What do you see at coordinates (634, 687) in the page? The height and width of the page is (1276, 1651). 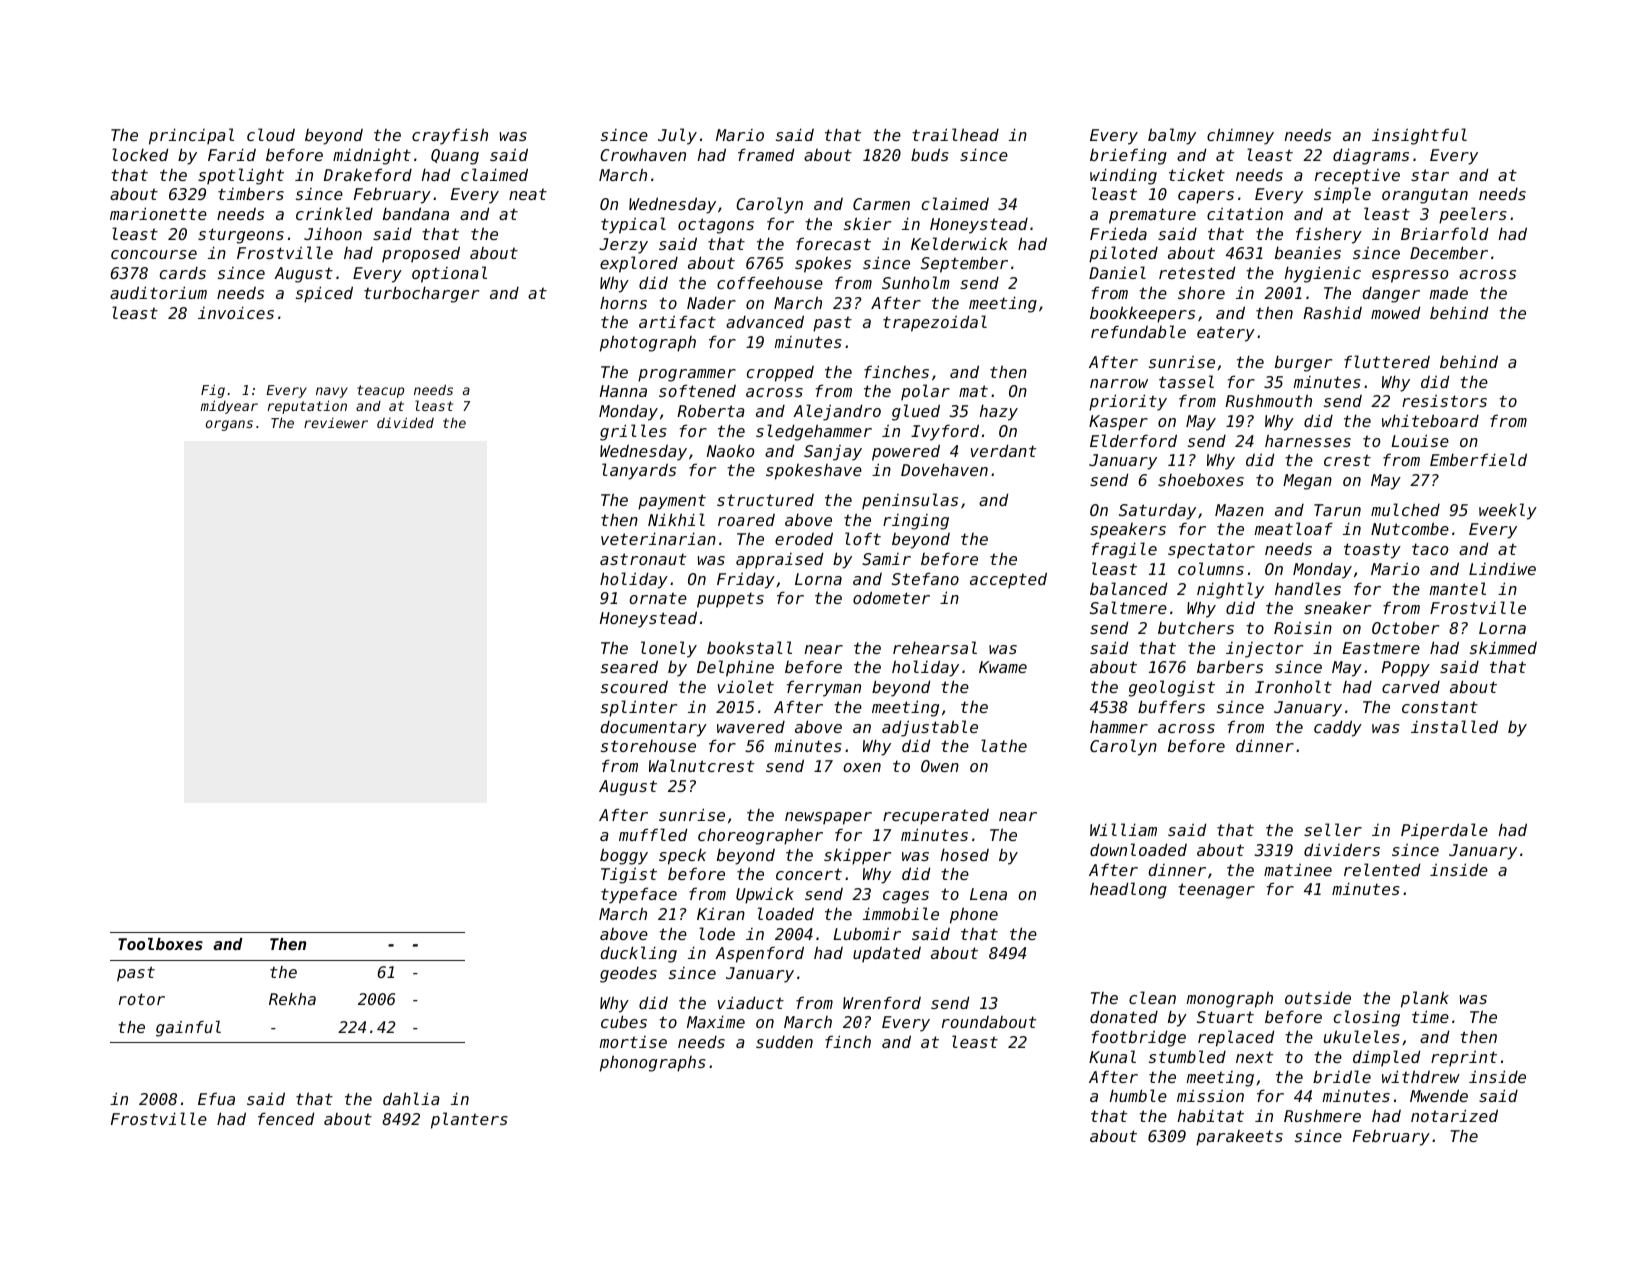 I see `scoured` at bounding box center [634, 687].
